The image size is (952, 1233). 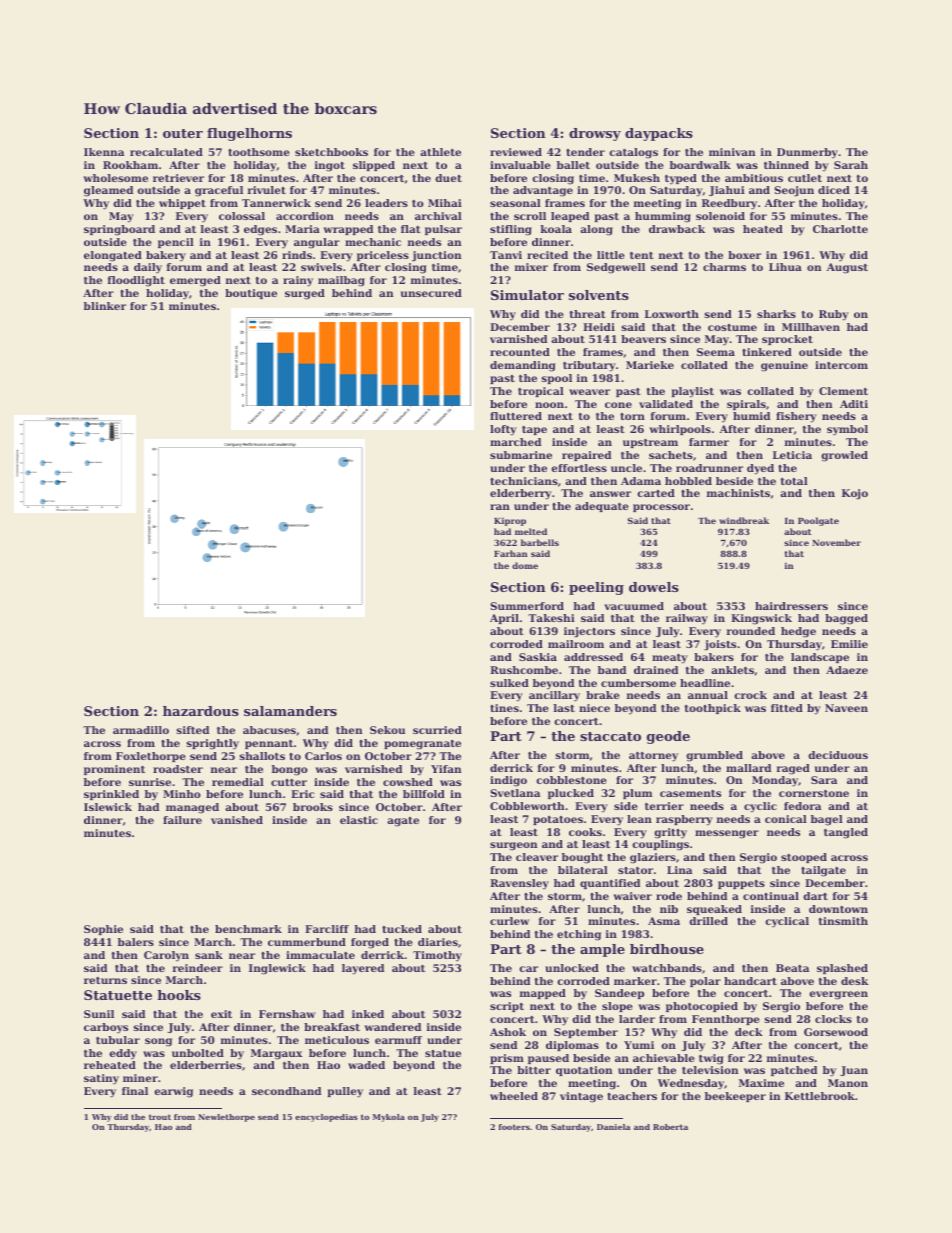 I want to click on wholesome, so click(x=115, y=178).
